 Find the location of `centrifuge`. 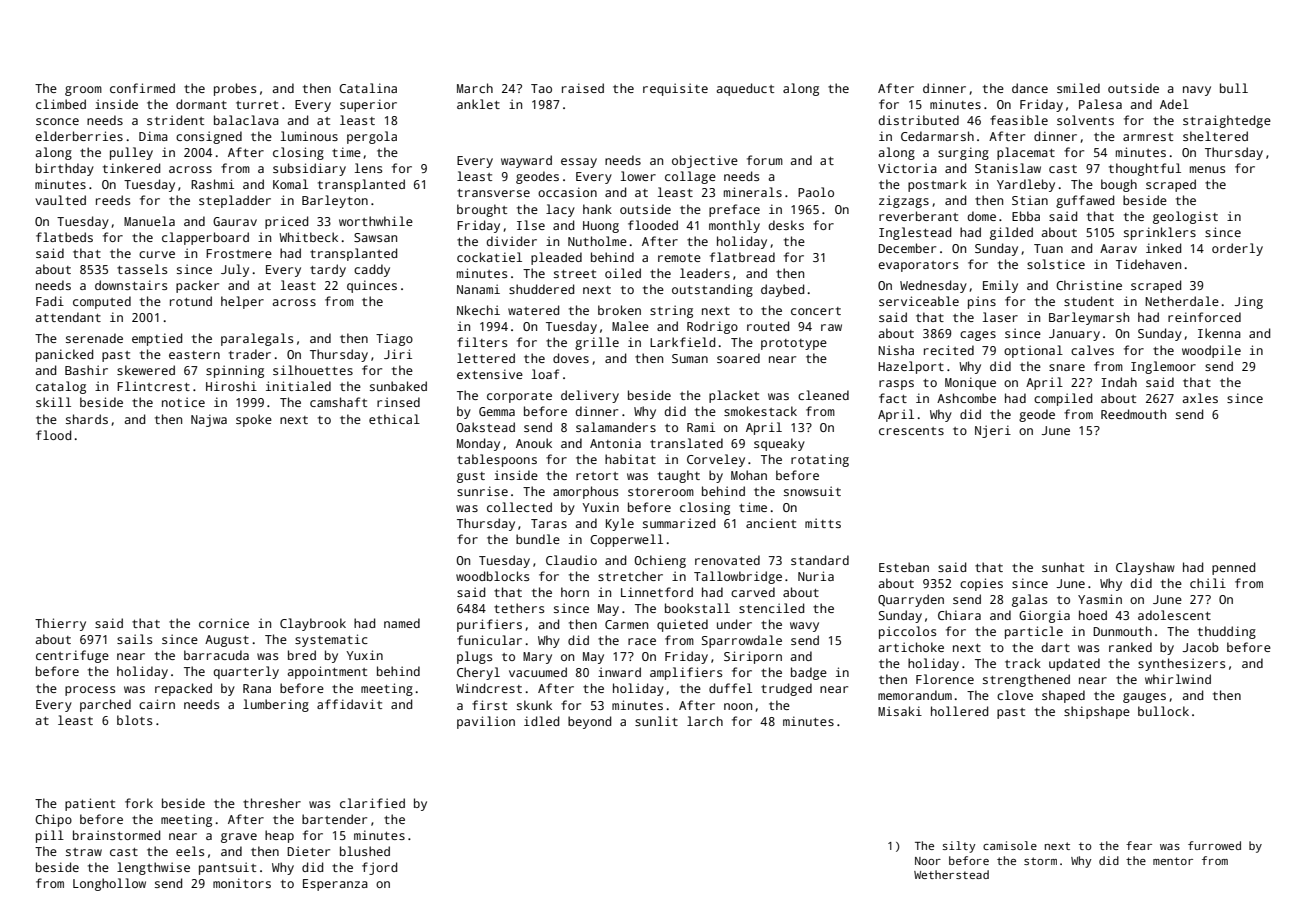

centrifuge is located at coordinates (72, 656).
